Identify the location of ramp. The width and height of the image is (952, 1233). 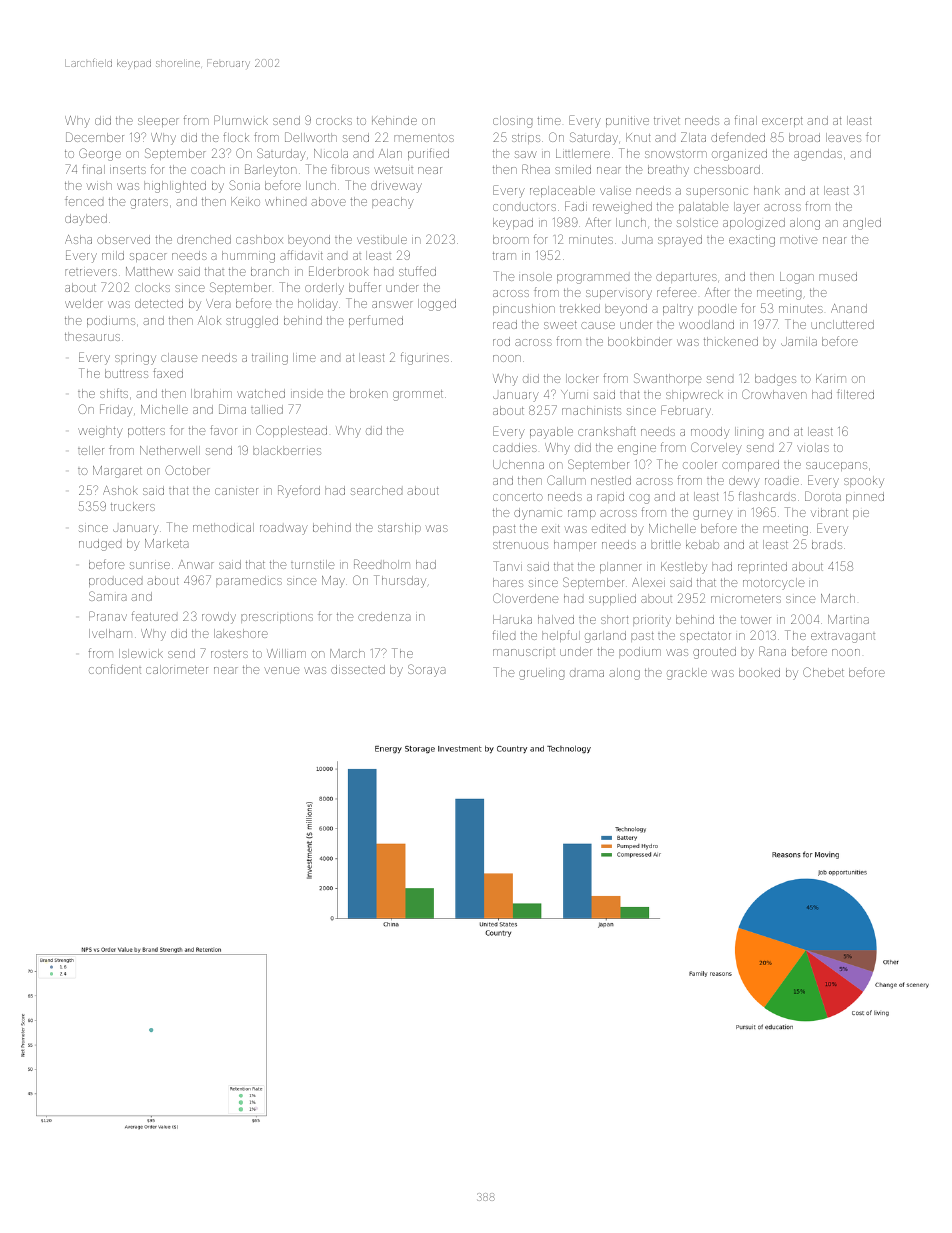
(582, 514).
